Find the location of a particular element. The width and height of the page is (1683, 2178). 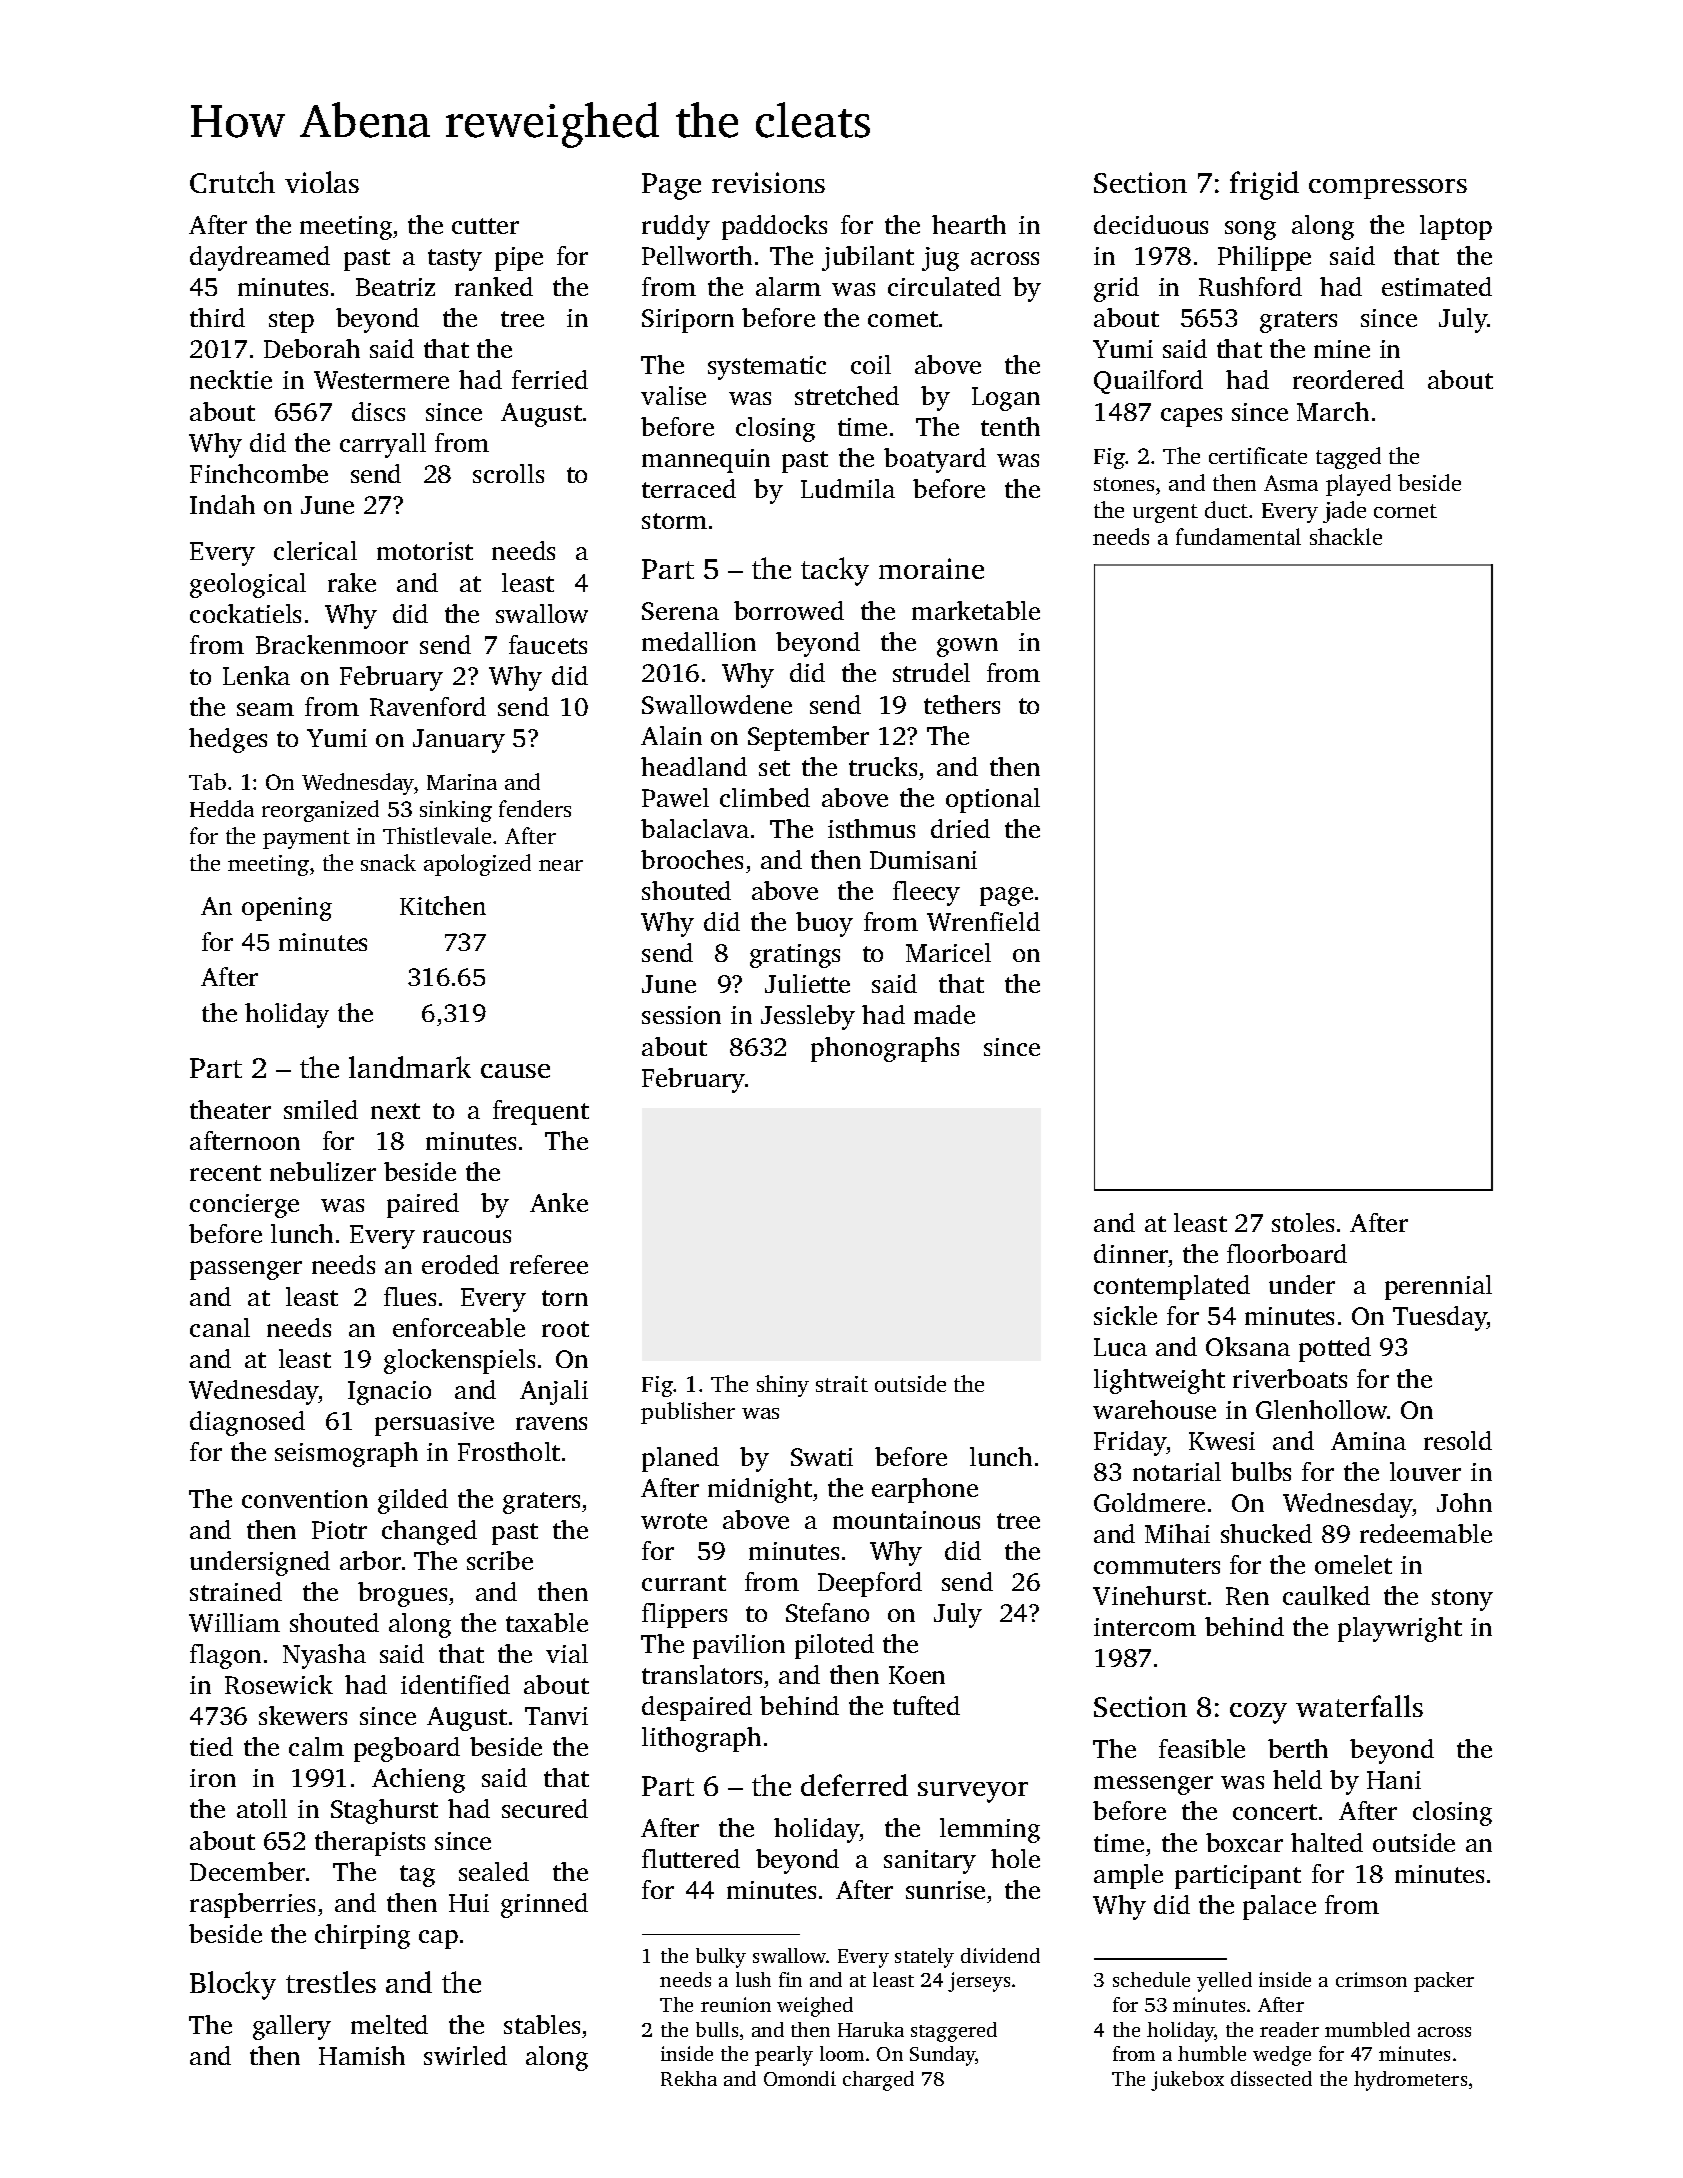

Wrenfield is located at coordinates (983, 921).
